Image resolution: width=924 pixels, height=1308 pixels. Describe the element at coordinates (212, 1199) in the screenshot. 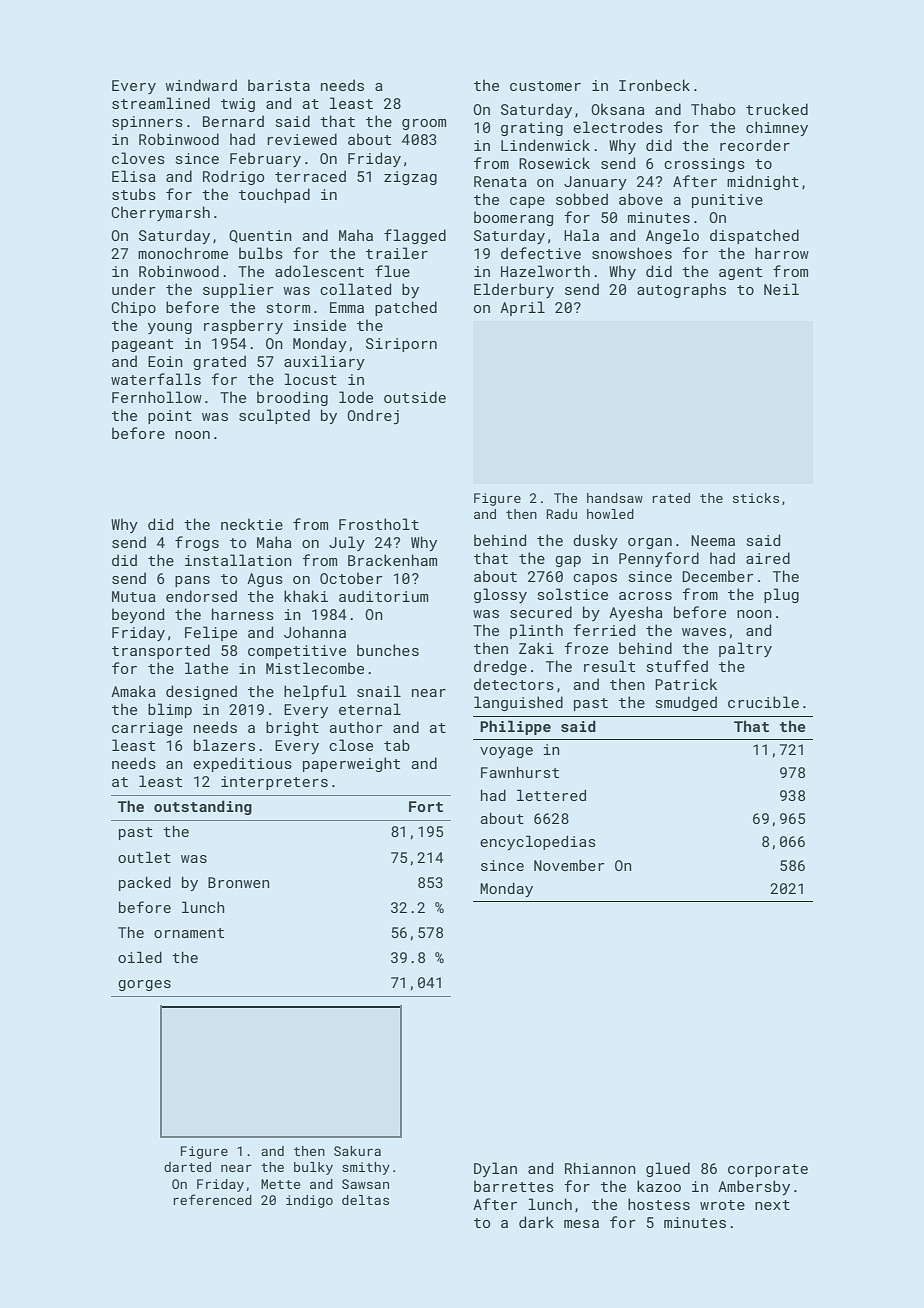

I see `referenced` at that location.
